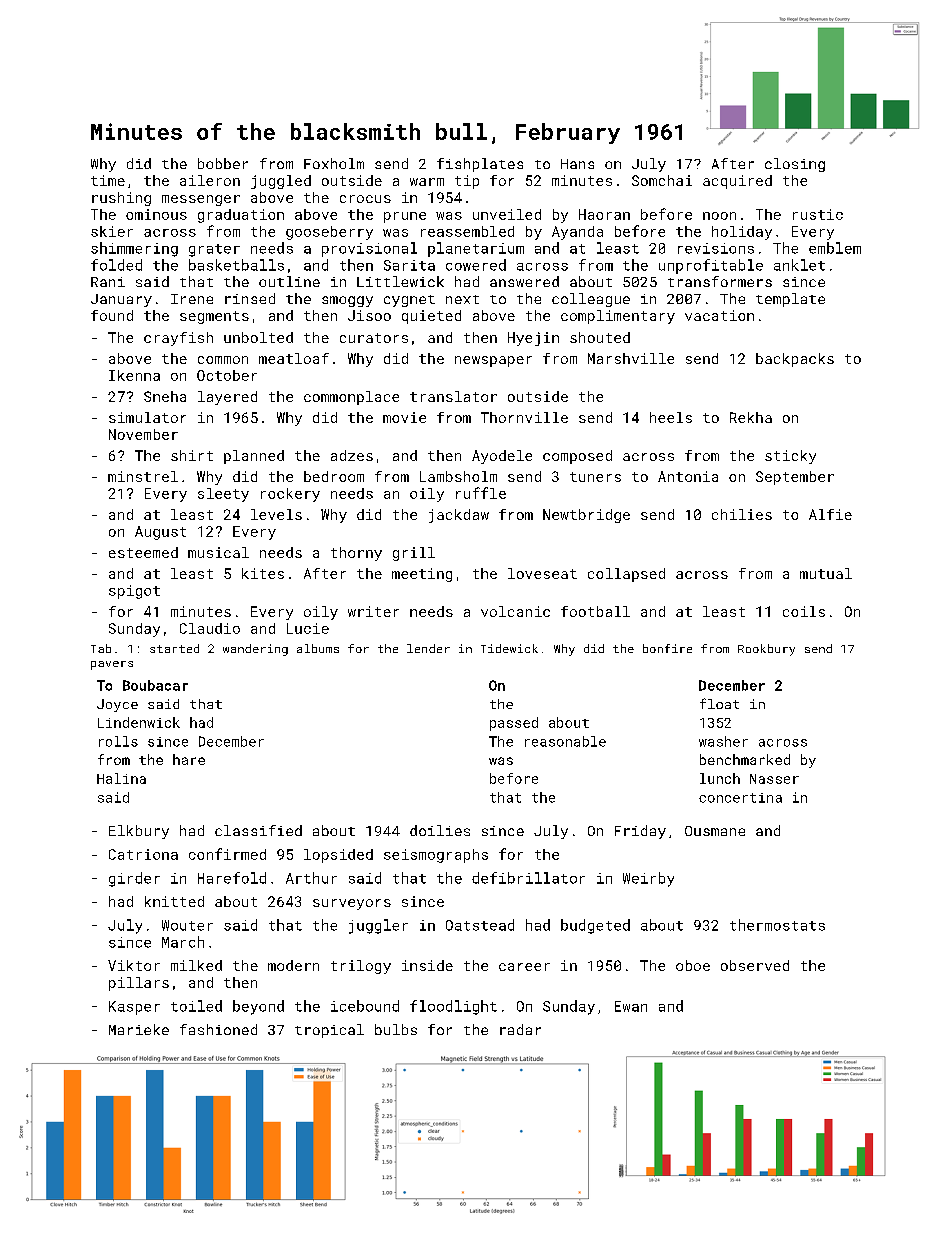 The width and height of the image is (952, 1233). What do you see at coordinates (790, 300) in the image?
I see `template` at bounding box center [790, 300].
